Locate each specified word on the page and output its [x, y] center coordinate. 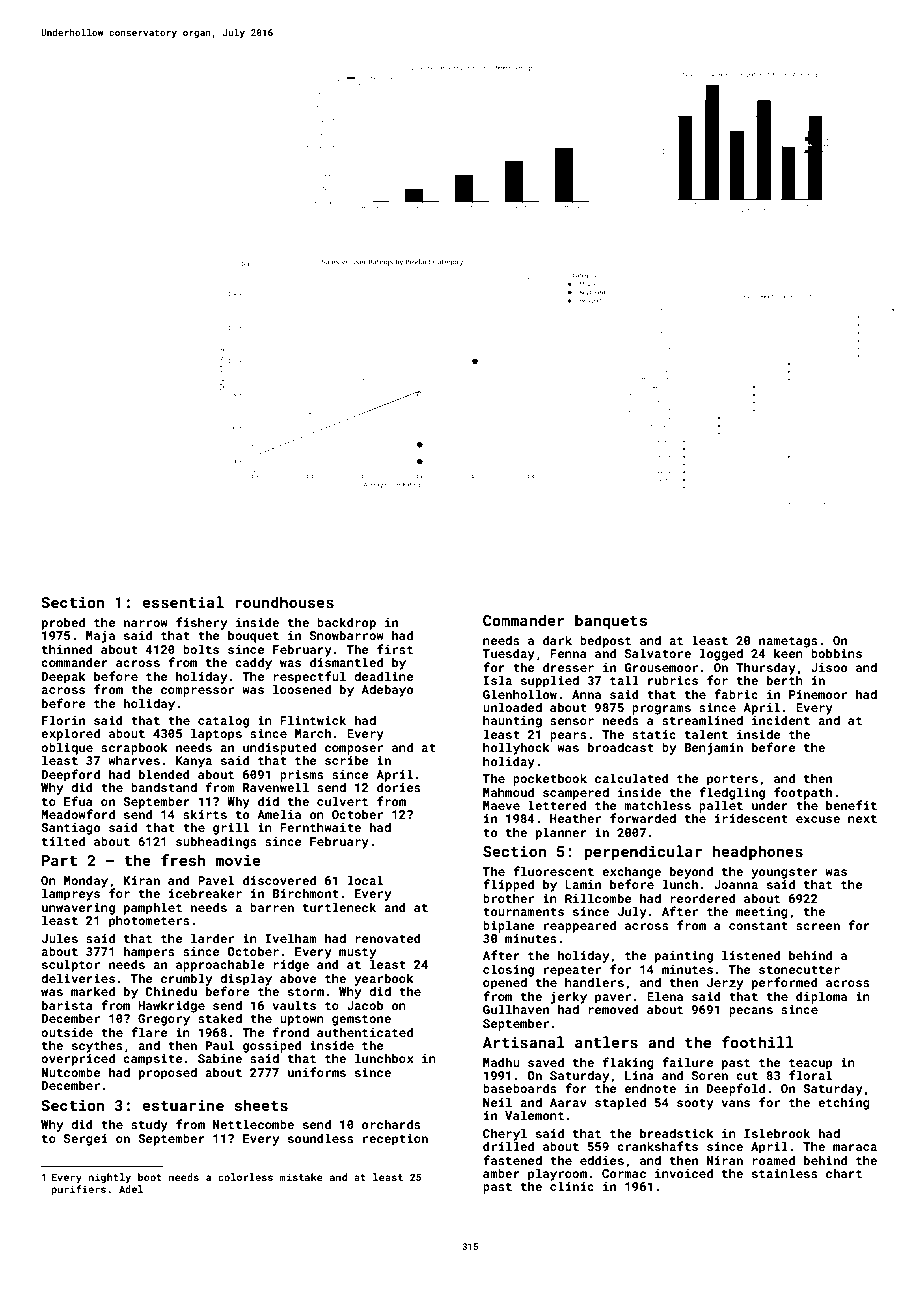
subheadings [216, 842]
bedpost [605, 641]
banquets [611, 621]
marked [93, 991]
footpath [803, 793]
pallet [721, 806]
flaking [628, 1063]
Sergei [86, 1140]
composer [354, 750]
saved [546, 1062]
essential [183, 602]
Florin [63, 720]
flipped [508, 885]
